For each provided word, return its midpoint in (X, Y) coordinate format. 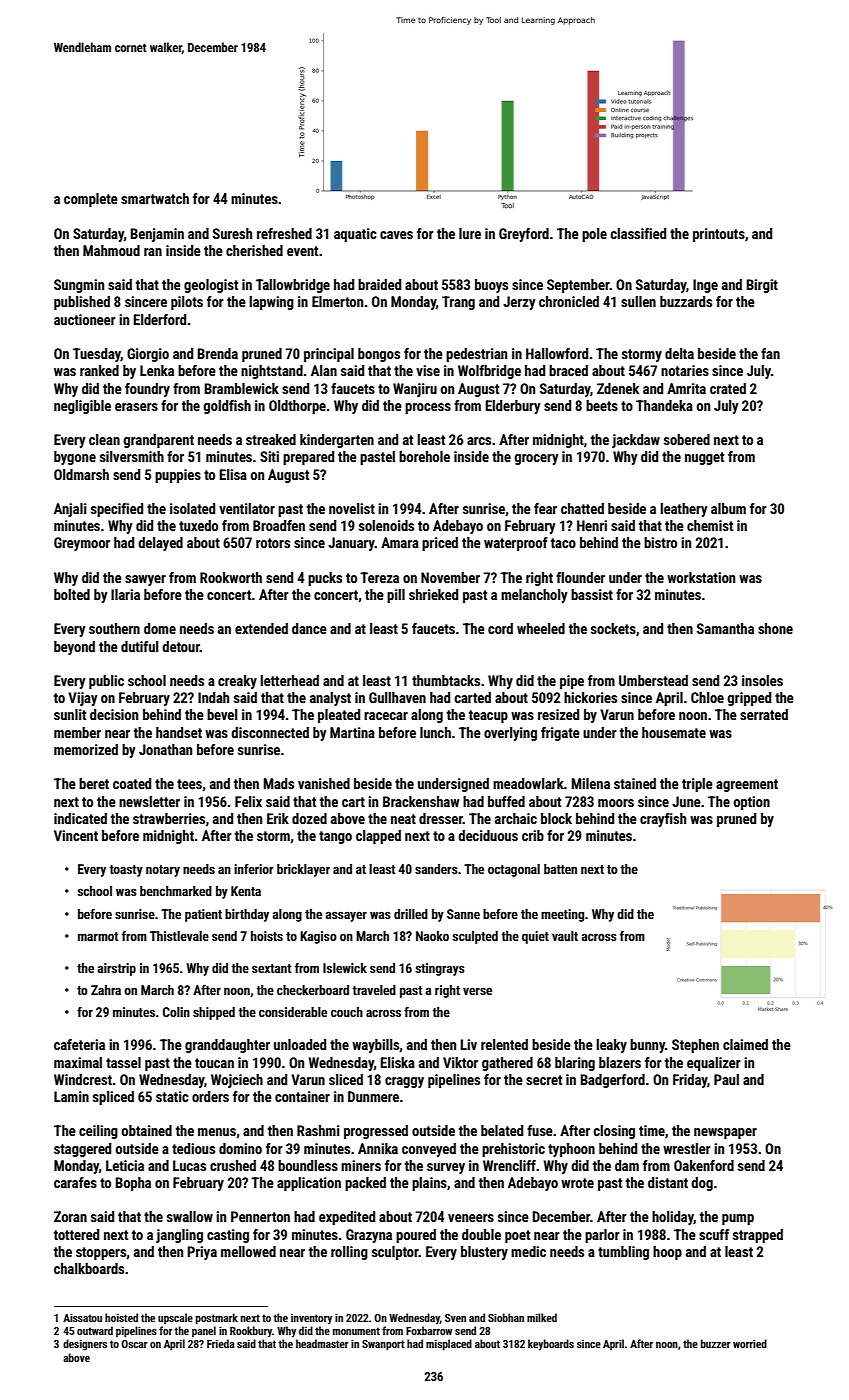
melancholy (534, 596)
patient (203, 915)
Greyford (524, 235)
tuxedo (198, 525)
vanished (324, 783)
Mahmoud (111, 250)
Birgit (762, 286)
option (752, 803)
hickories (590, 697)
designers (85, 1345)
